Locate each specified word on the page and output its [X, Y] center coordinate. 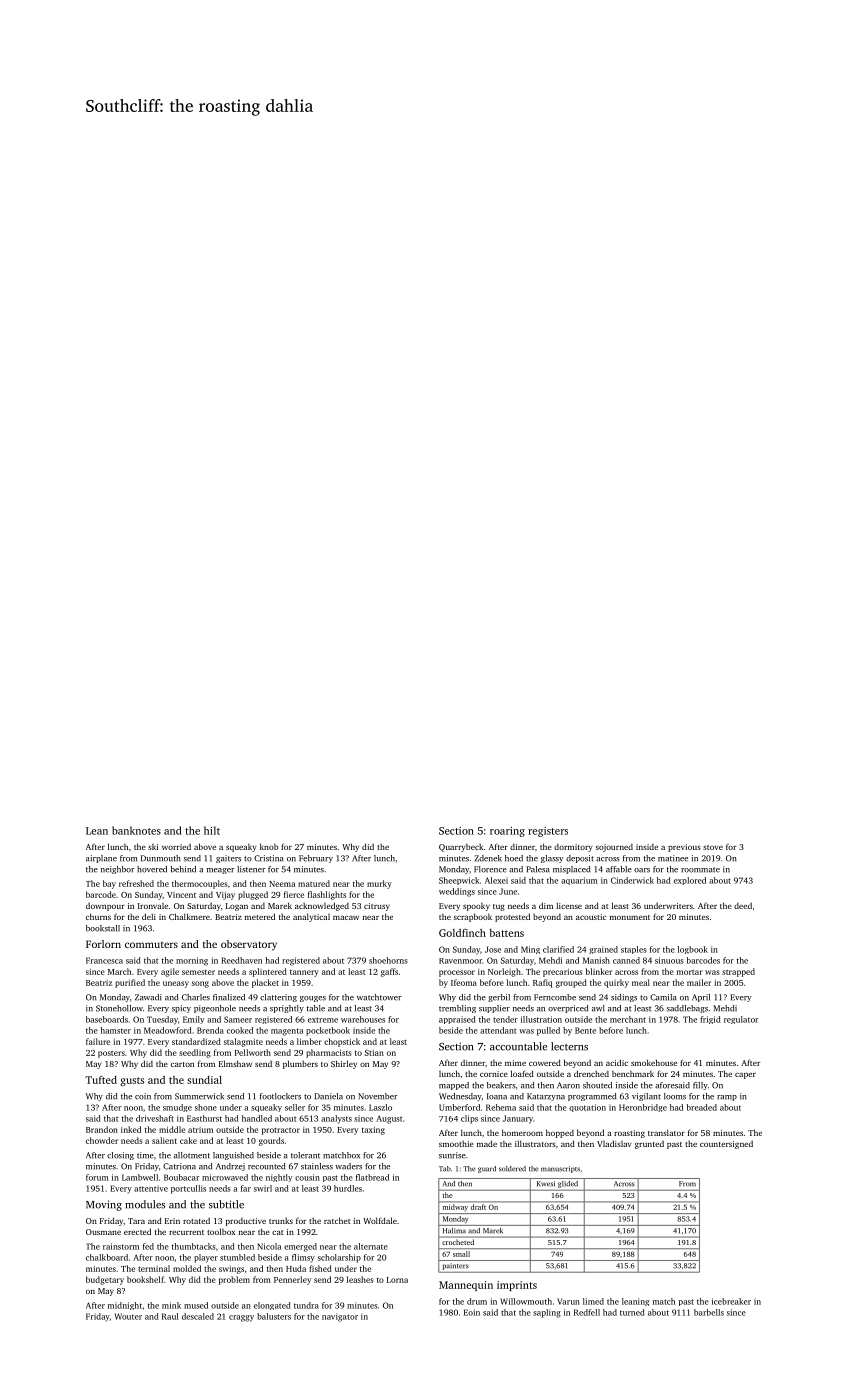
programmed [592, 1097]
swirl [263, 1188]
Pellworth [253, 1052]
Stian [374, 1052]
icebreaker [731, 1301]
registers [548, 832]
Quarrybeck [461, 847]
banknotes [136, 830]
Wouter [128, 1316]
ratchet [337, 1220]
